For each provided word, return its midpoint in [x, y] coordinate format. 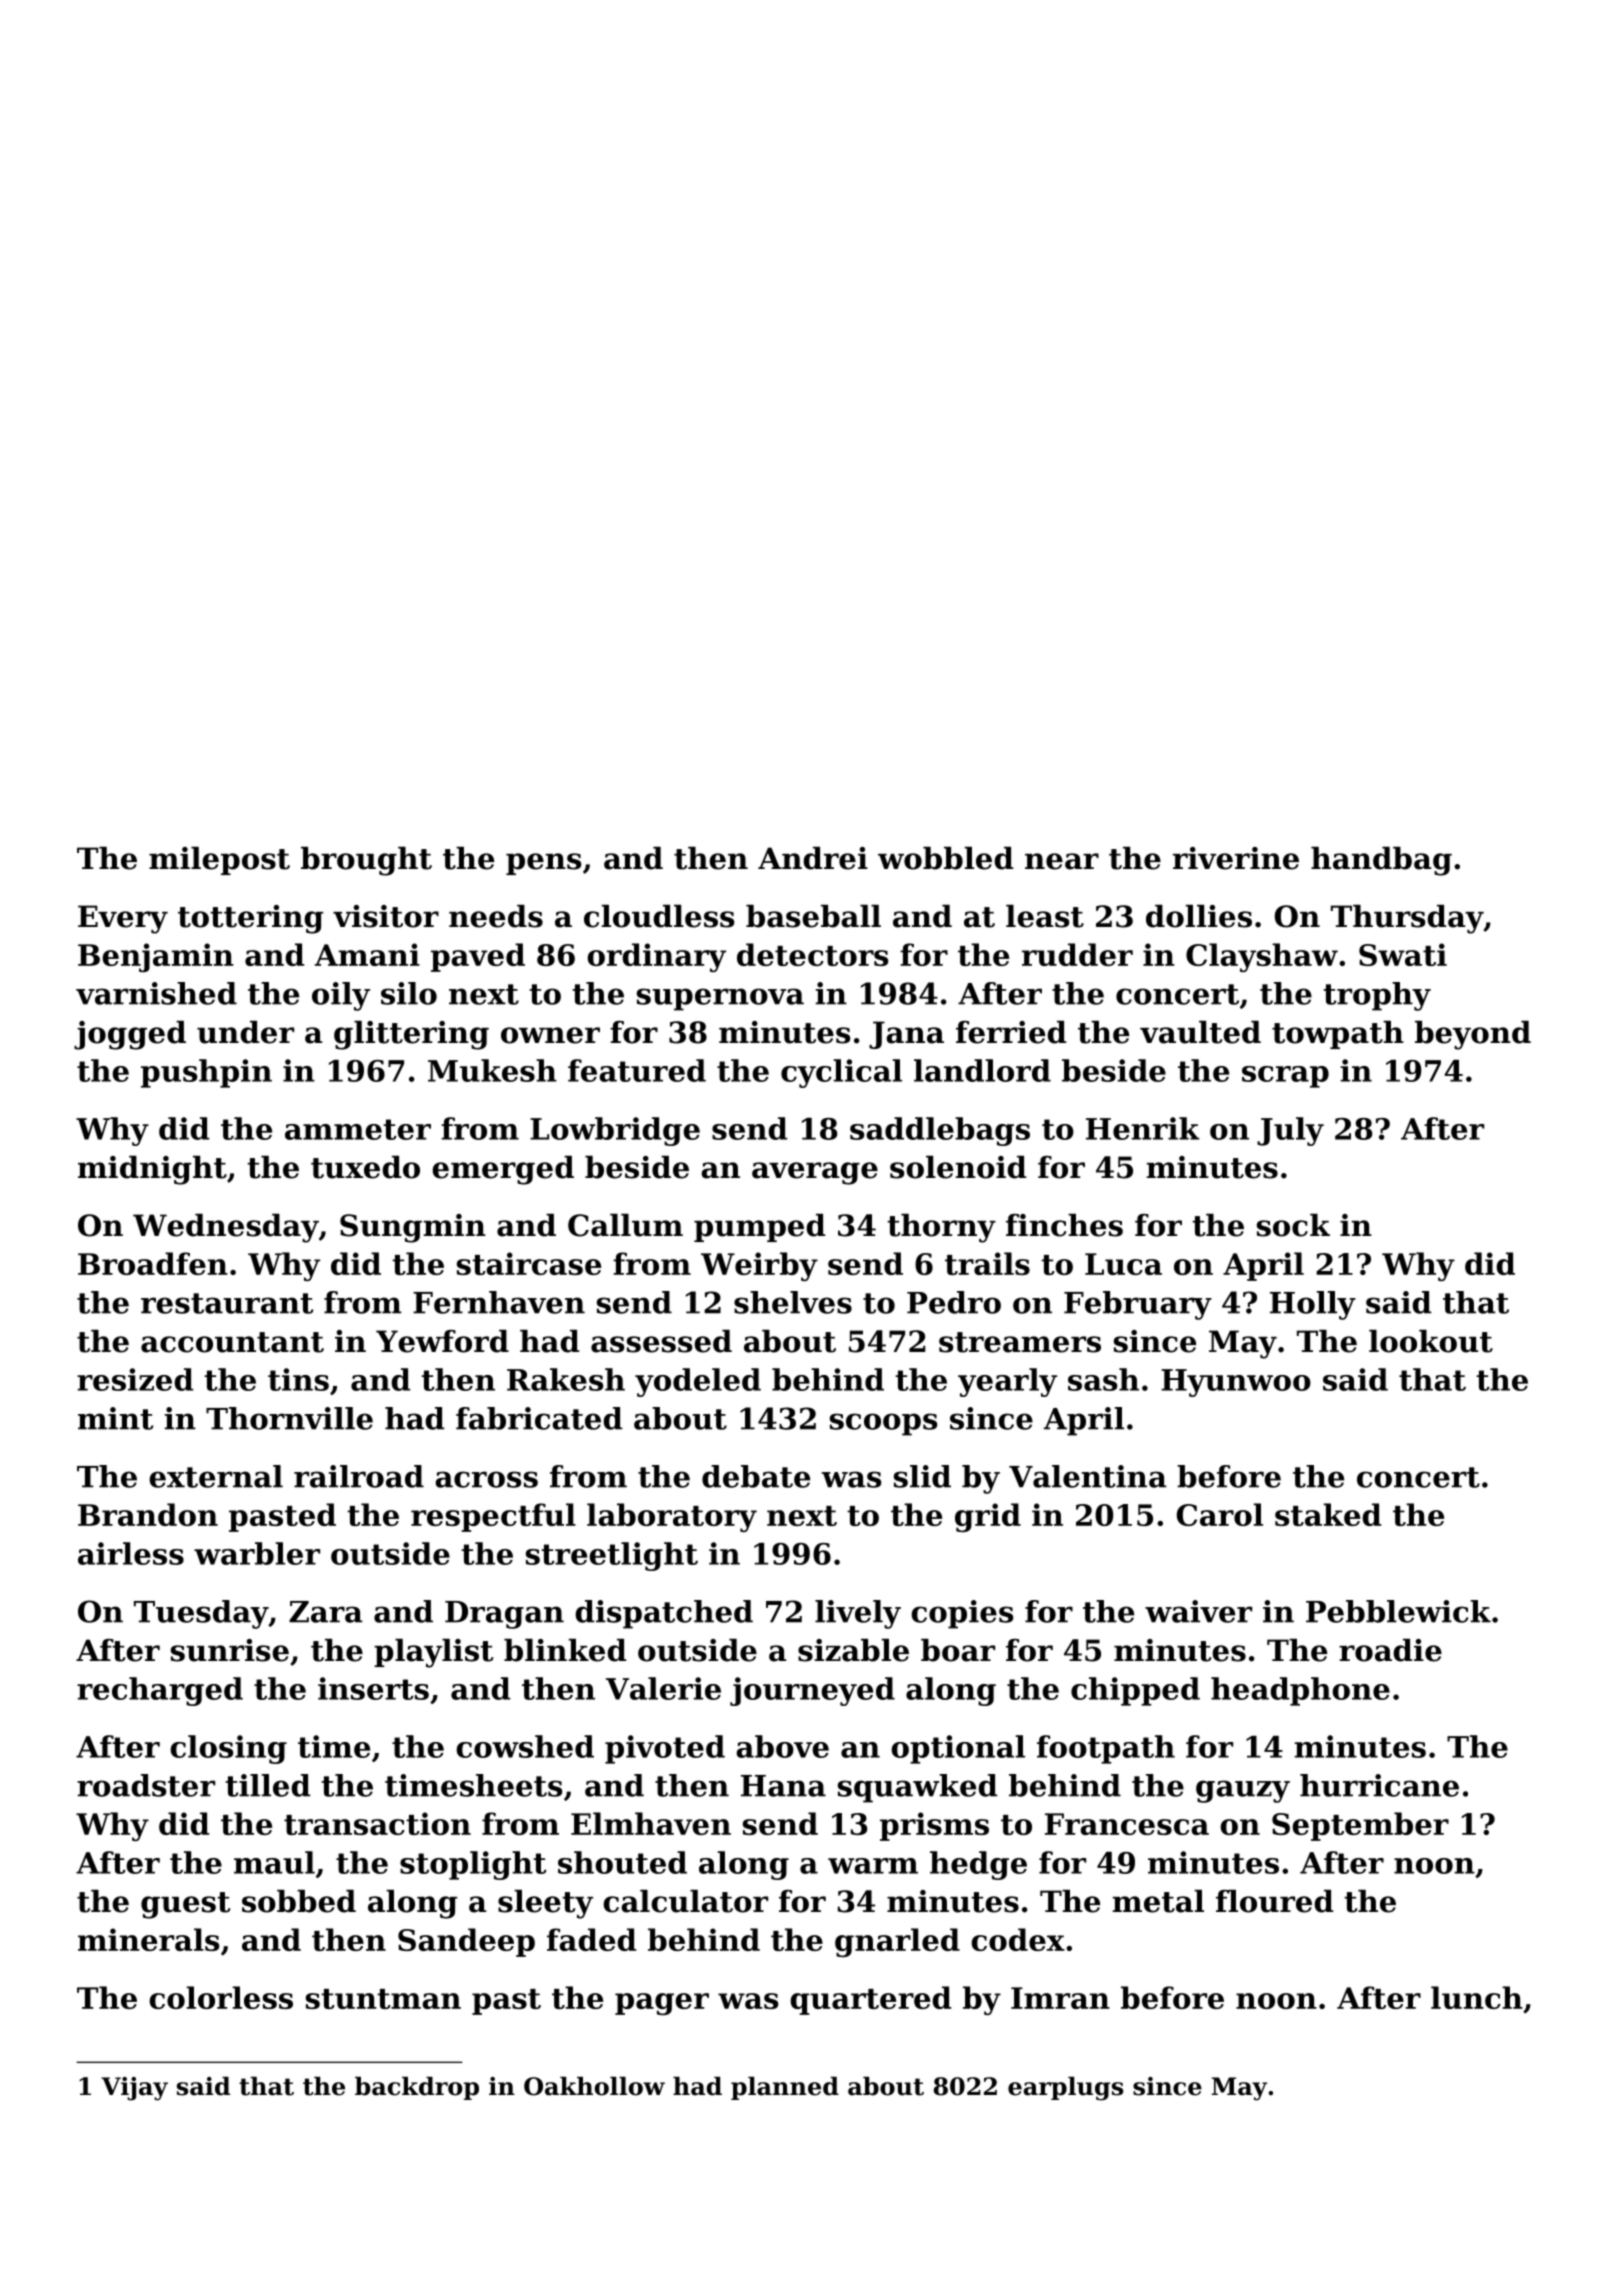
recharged [160, 1691]
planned [785, 2088]
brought [366, 861]
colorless [221, 1997]
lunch [1477, 1997]
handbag [1381, 861]
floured [1275, 1901]
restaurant [227, 1303]
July [1290, 1131]
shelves [793, 1302]
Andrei [813, 858]
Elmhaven [651, 1823]
